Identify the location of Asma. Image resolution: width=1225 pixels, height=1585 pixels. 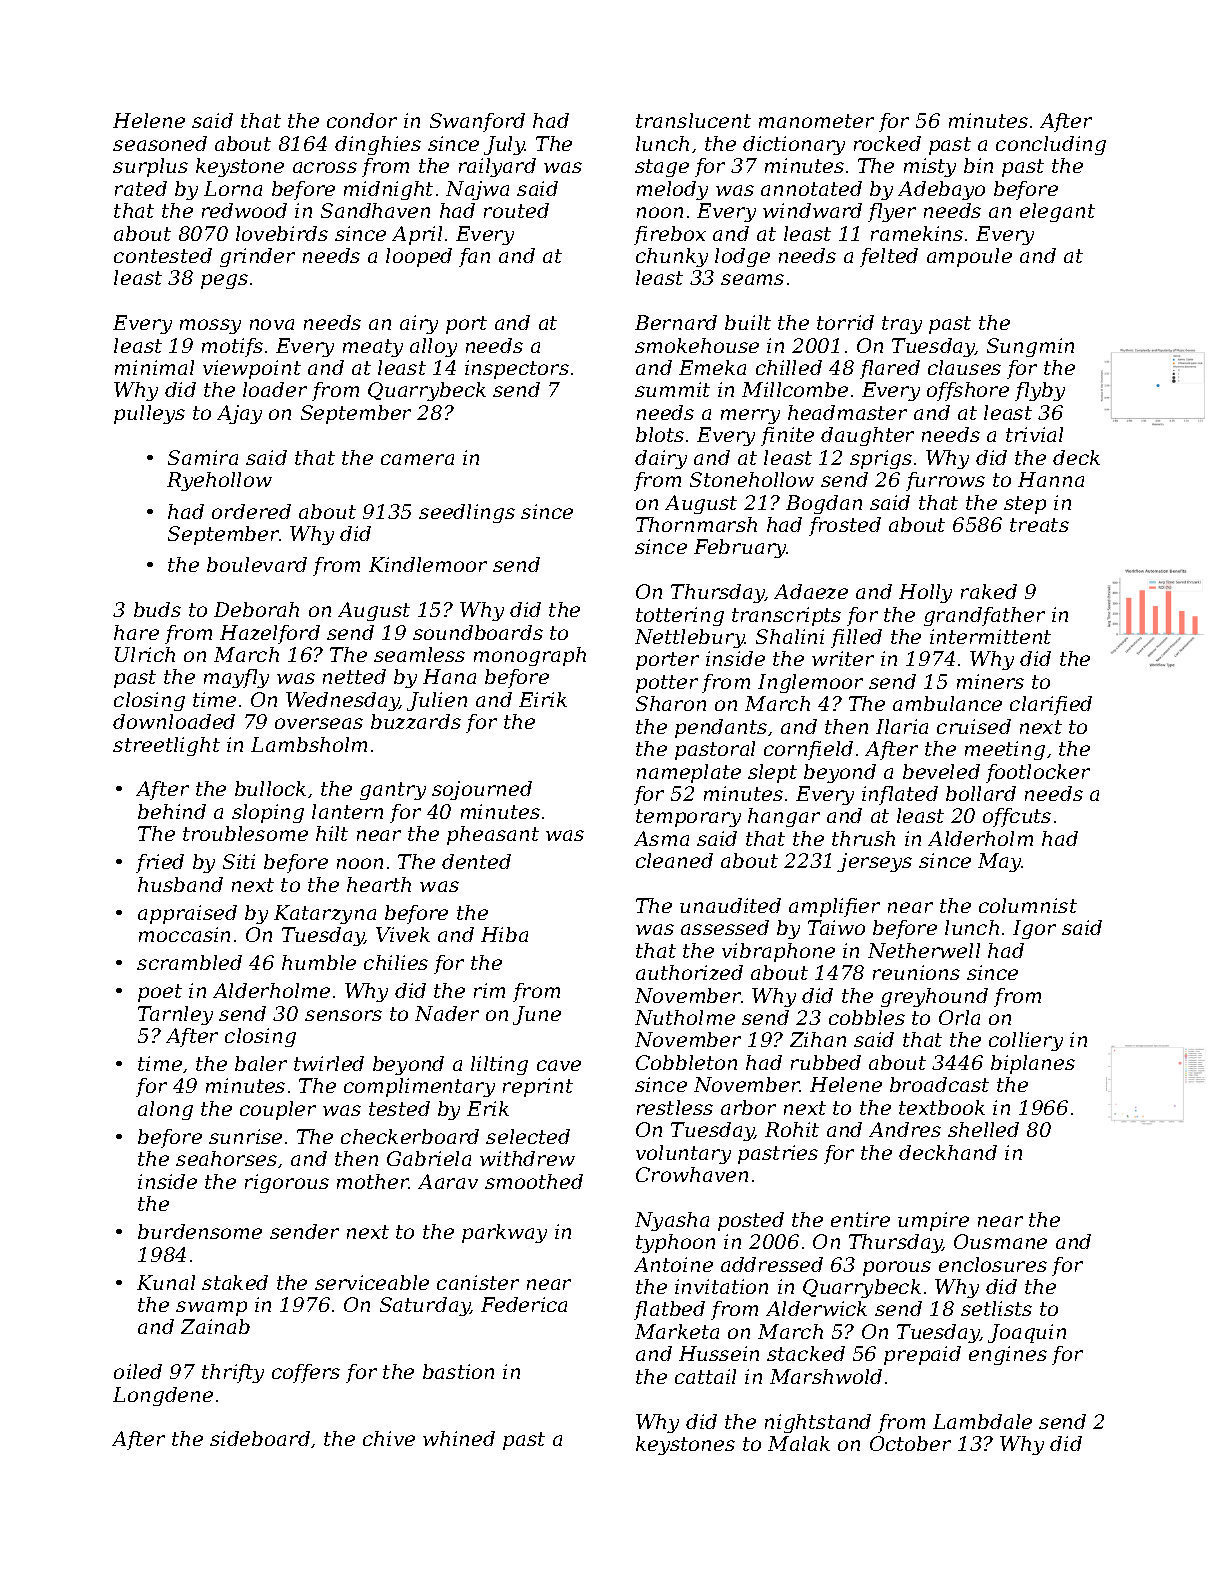
(661, 838).
